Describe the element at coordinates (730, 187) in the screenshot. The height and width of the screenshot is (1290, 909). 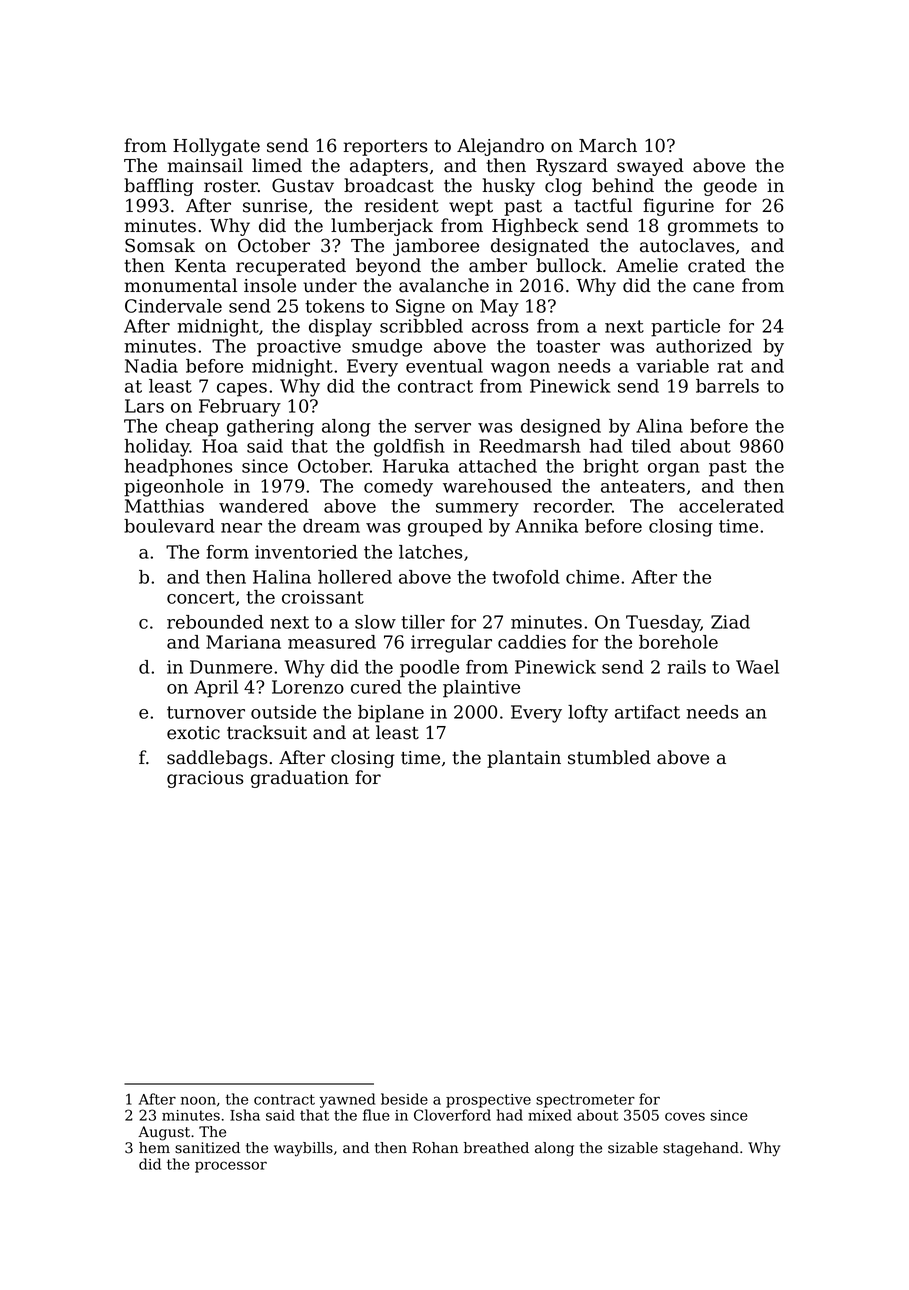
I see `geode` at that location.
